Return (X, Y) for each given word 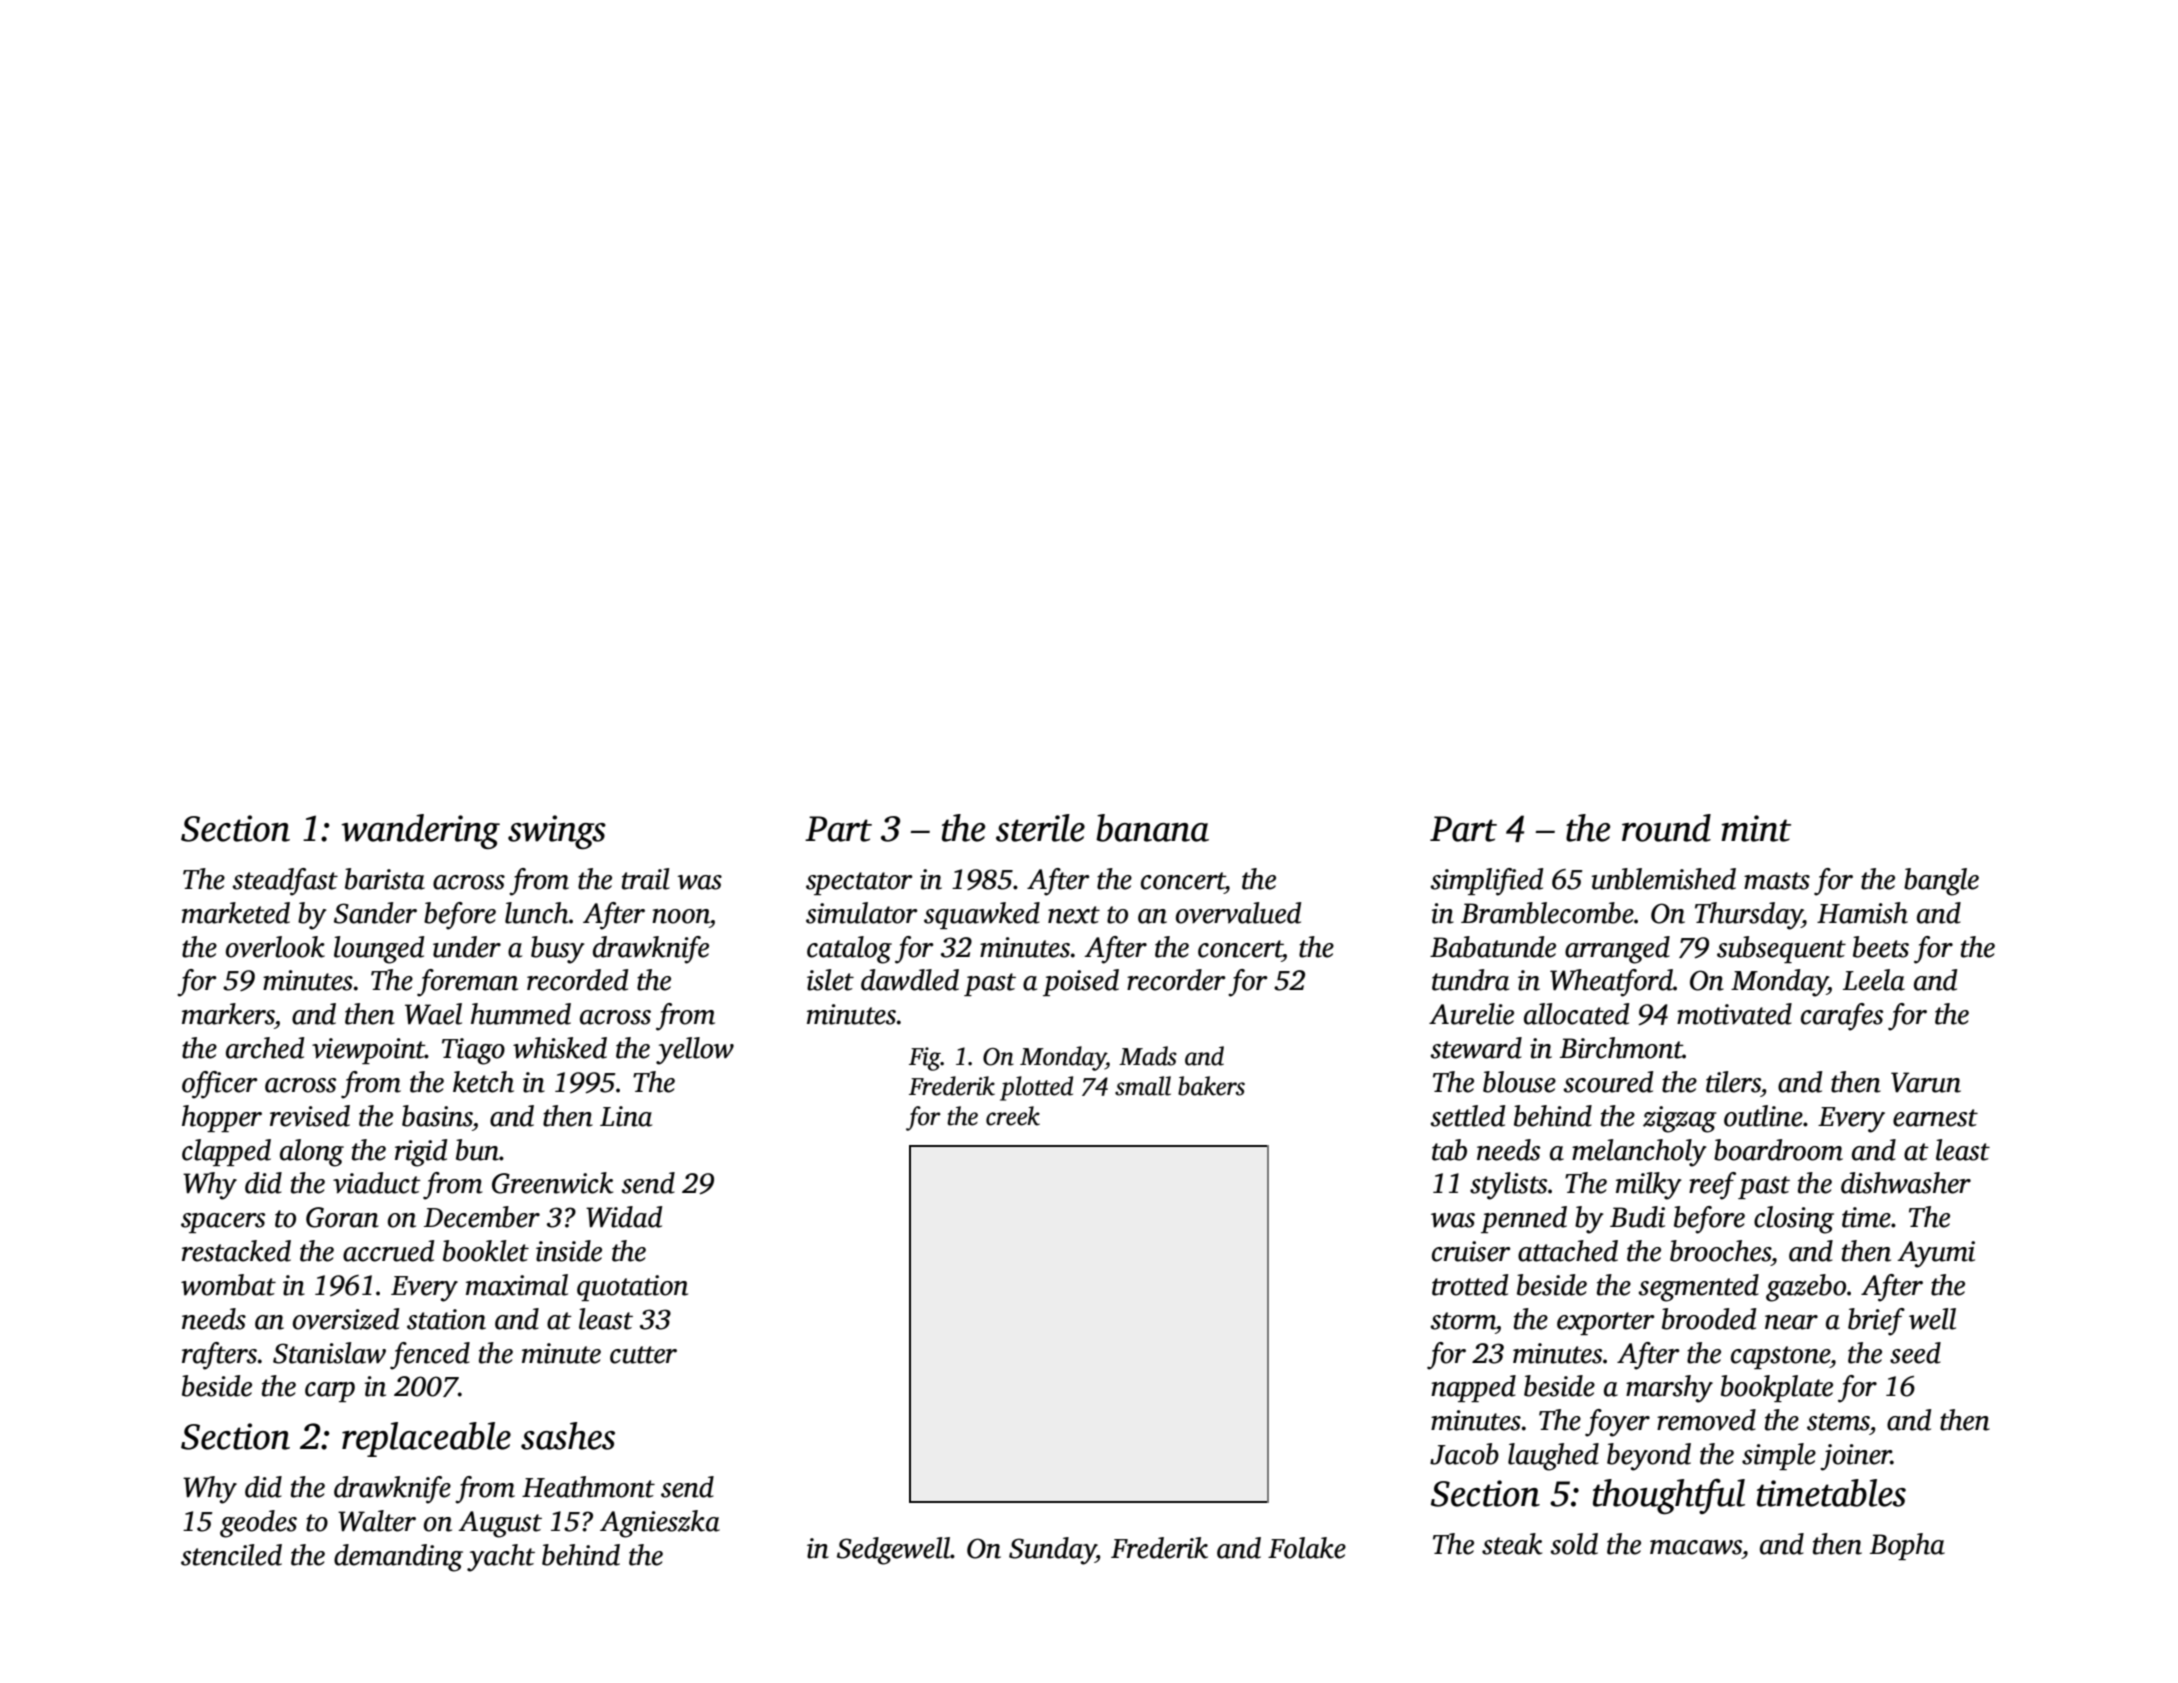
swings (557, 832)
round (1666, 828)
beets (1881, 947)
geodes (258, 1524)
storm (1463, 1321)
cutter (643, 1355)
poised (1081, 982)
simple (1779, 1456)
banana (1152, 828)
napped (1473, 1388)
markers (228, 1014)
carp (330, 1392)
